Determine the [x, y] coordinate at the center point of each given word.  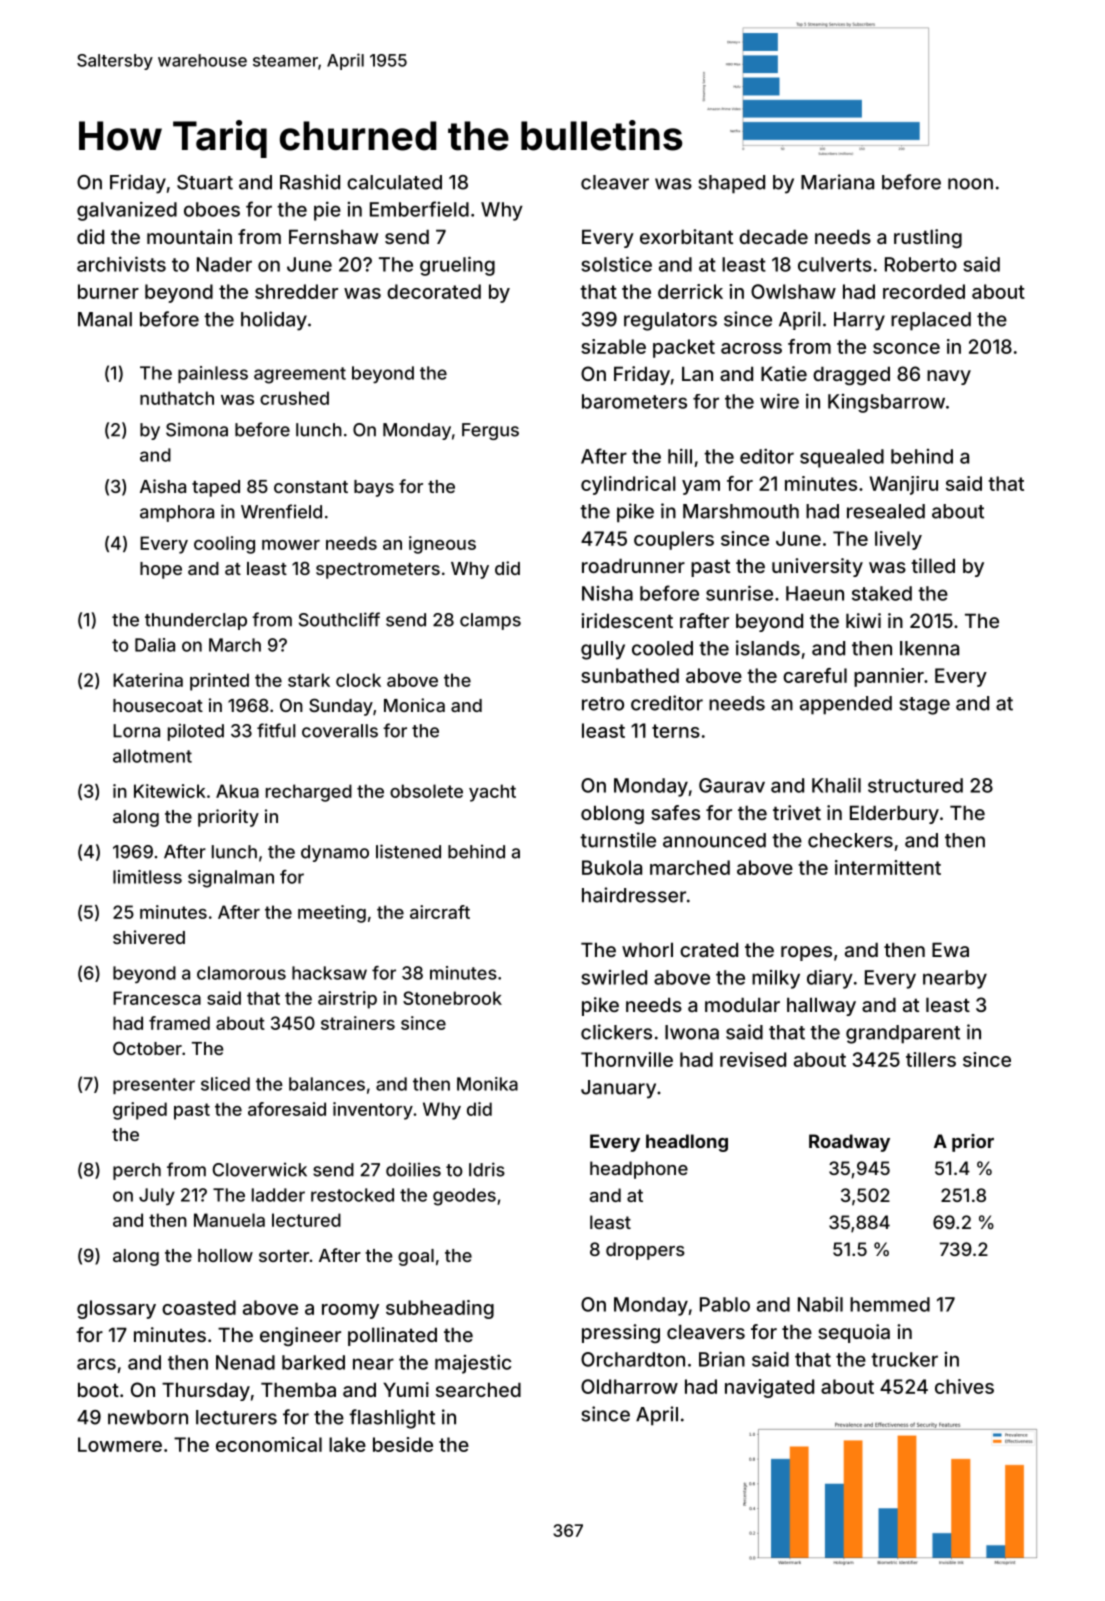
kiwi [863, 620]
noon [970, 184]
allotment [152, 756]
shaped [731, 184]
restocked [352, 1195]
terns [676, 731]
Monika [487, 1084]
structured [915, 785]
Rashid [310, 182]
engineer [300, 1336]
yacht [492, 793]
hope [161, 570]
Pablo [725, 1304]
